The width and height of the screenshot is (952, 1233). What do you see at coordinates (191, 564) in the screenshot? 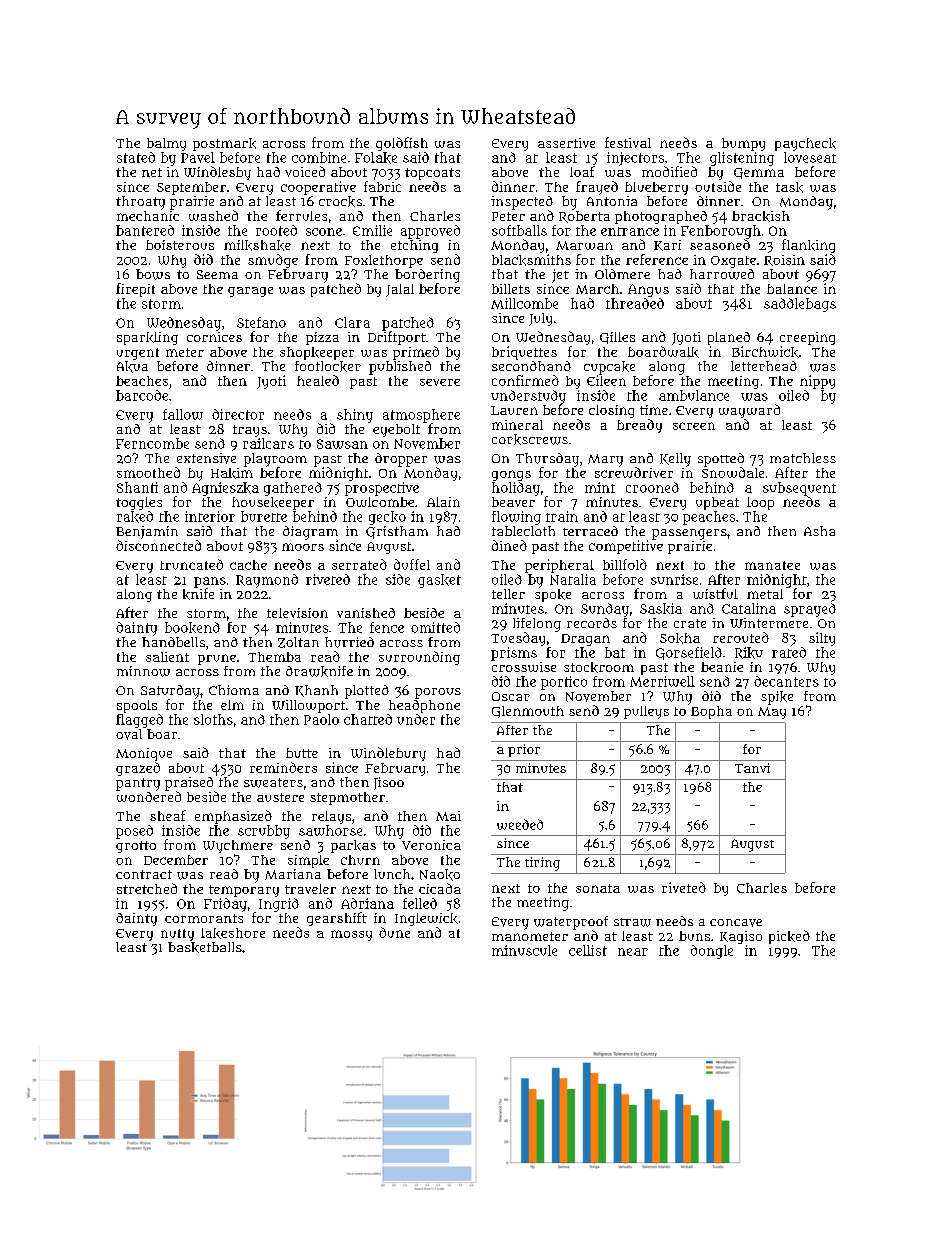
I see `truncated` at bounding box center [191, 564].
